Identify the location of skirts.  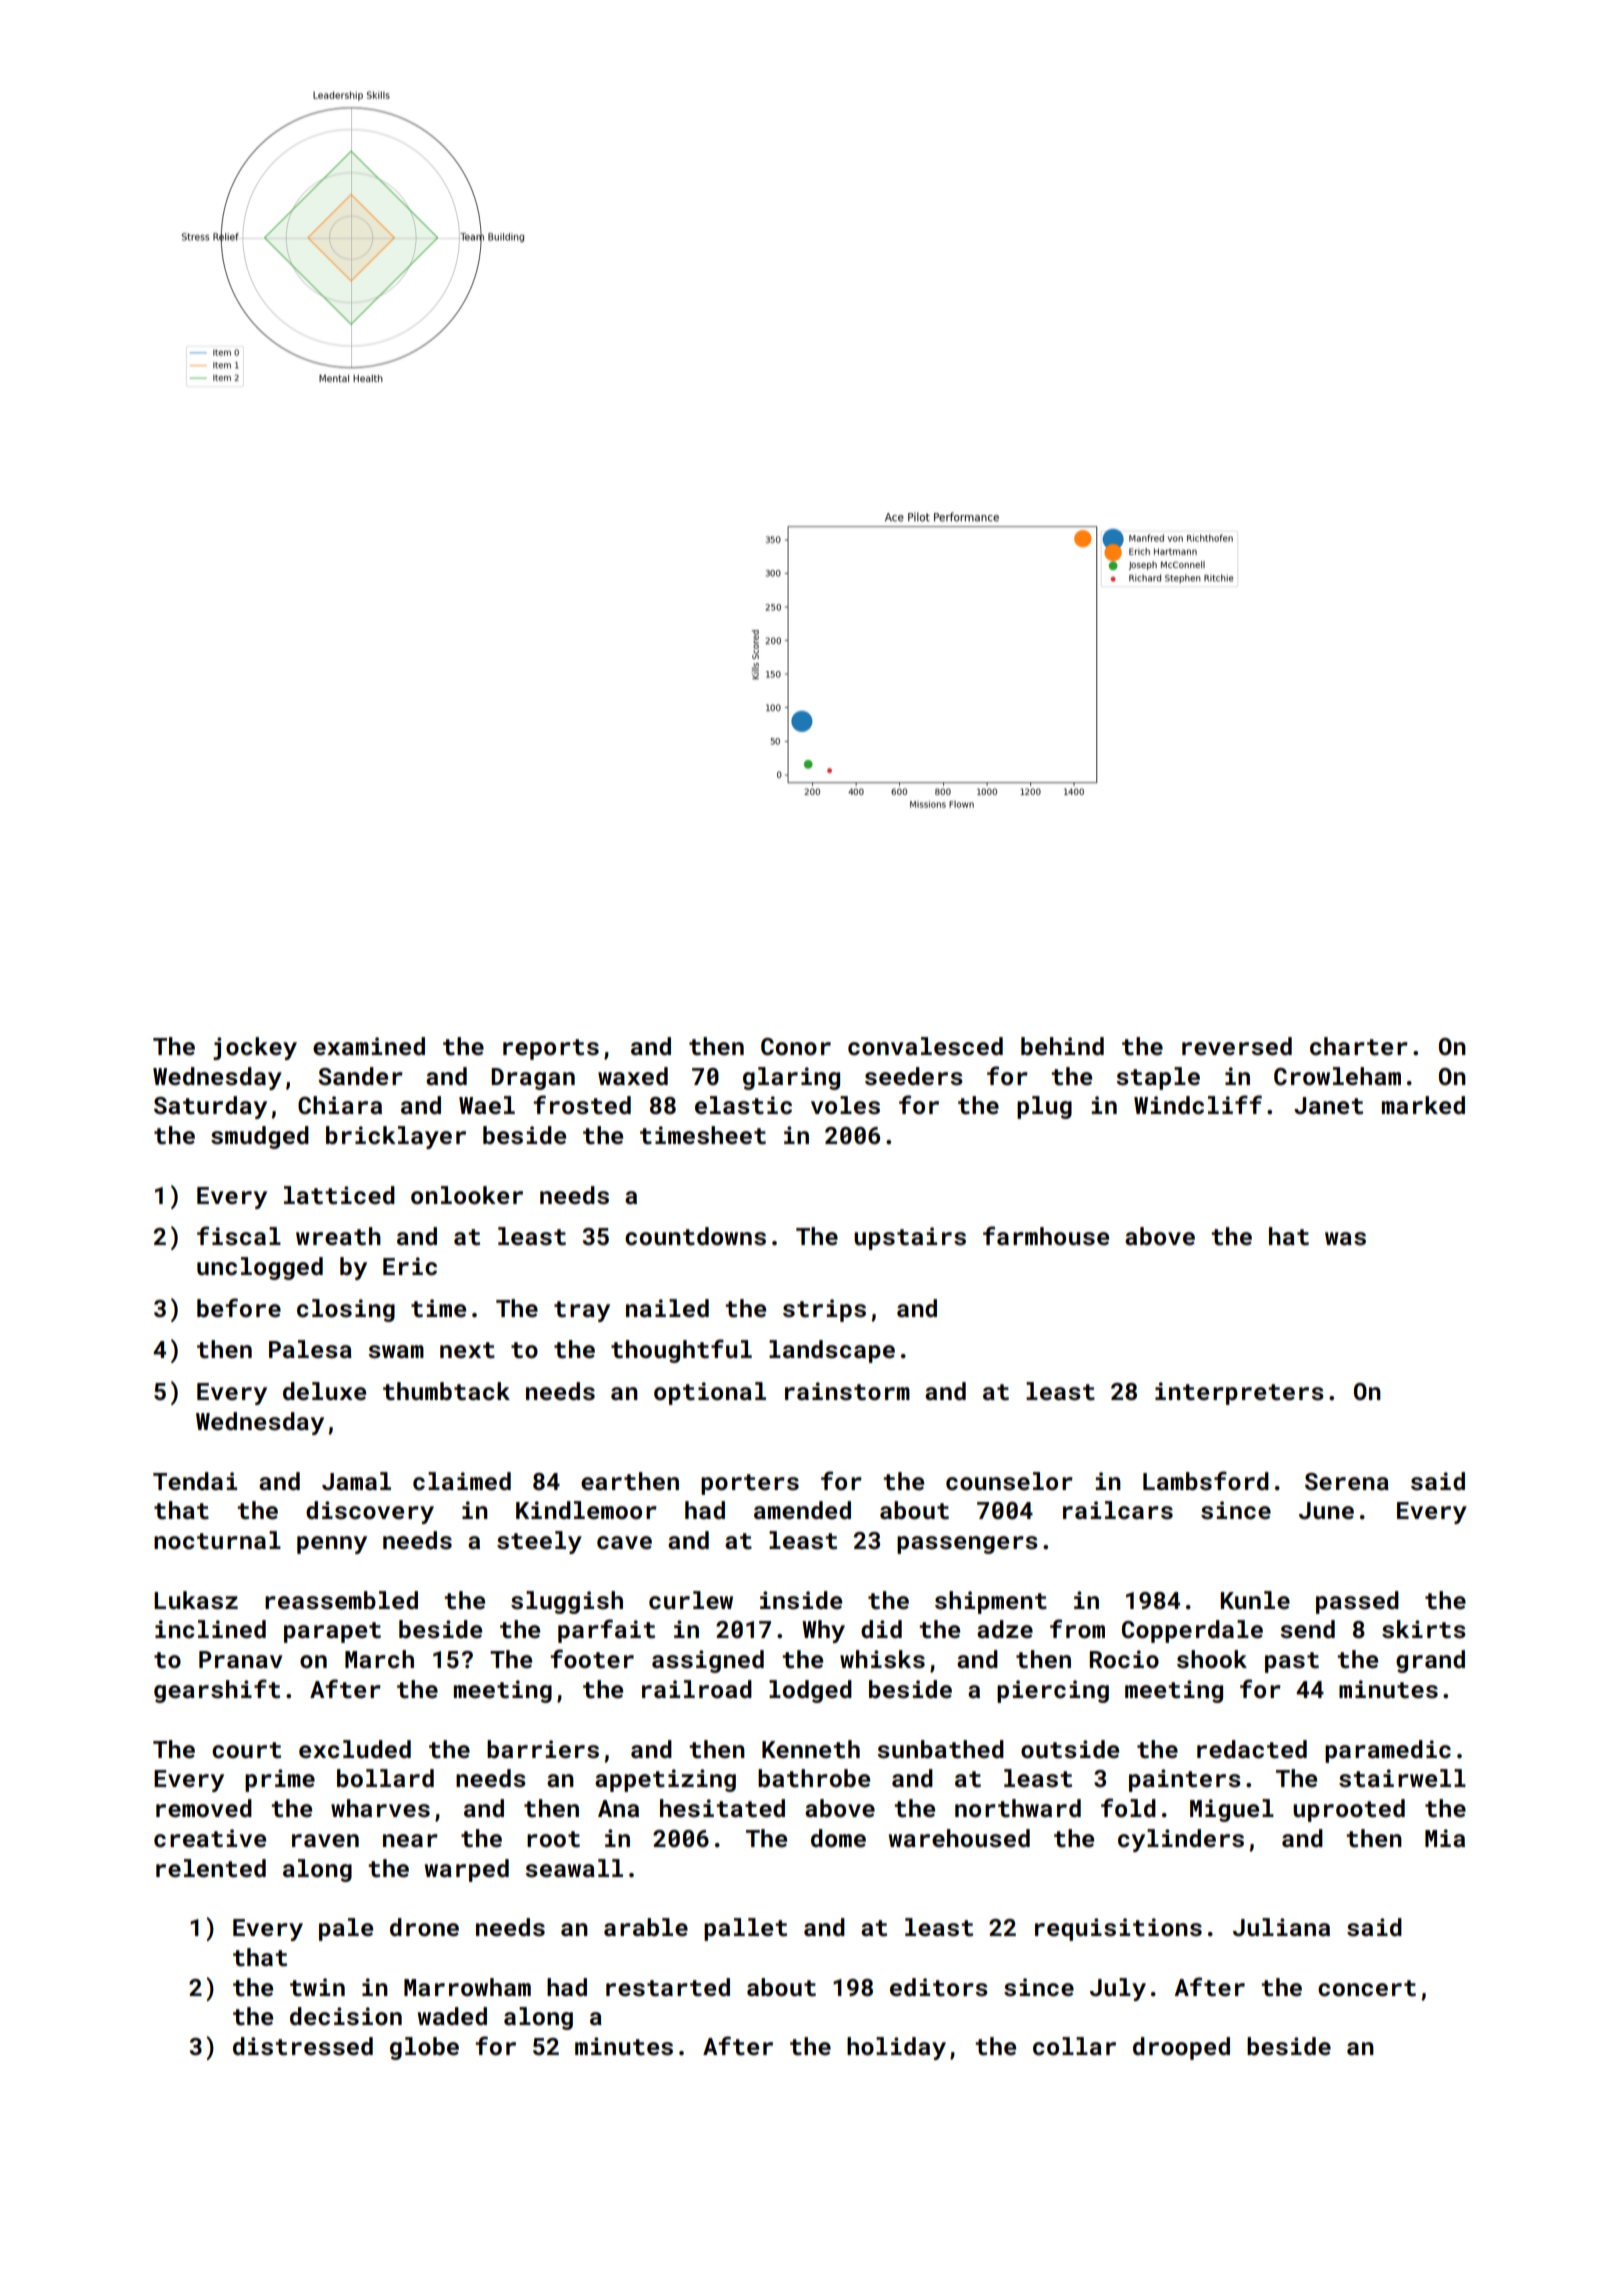
(1424, 1629).
